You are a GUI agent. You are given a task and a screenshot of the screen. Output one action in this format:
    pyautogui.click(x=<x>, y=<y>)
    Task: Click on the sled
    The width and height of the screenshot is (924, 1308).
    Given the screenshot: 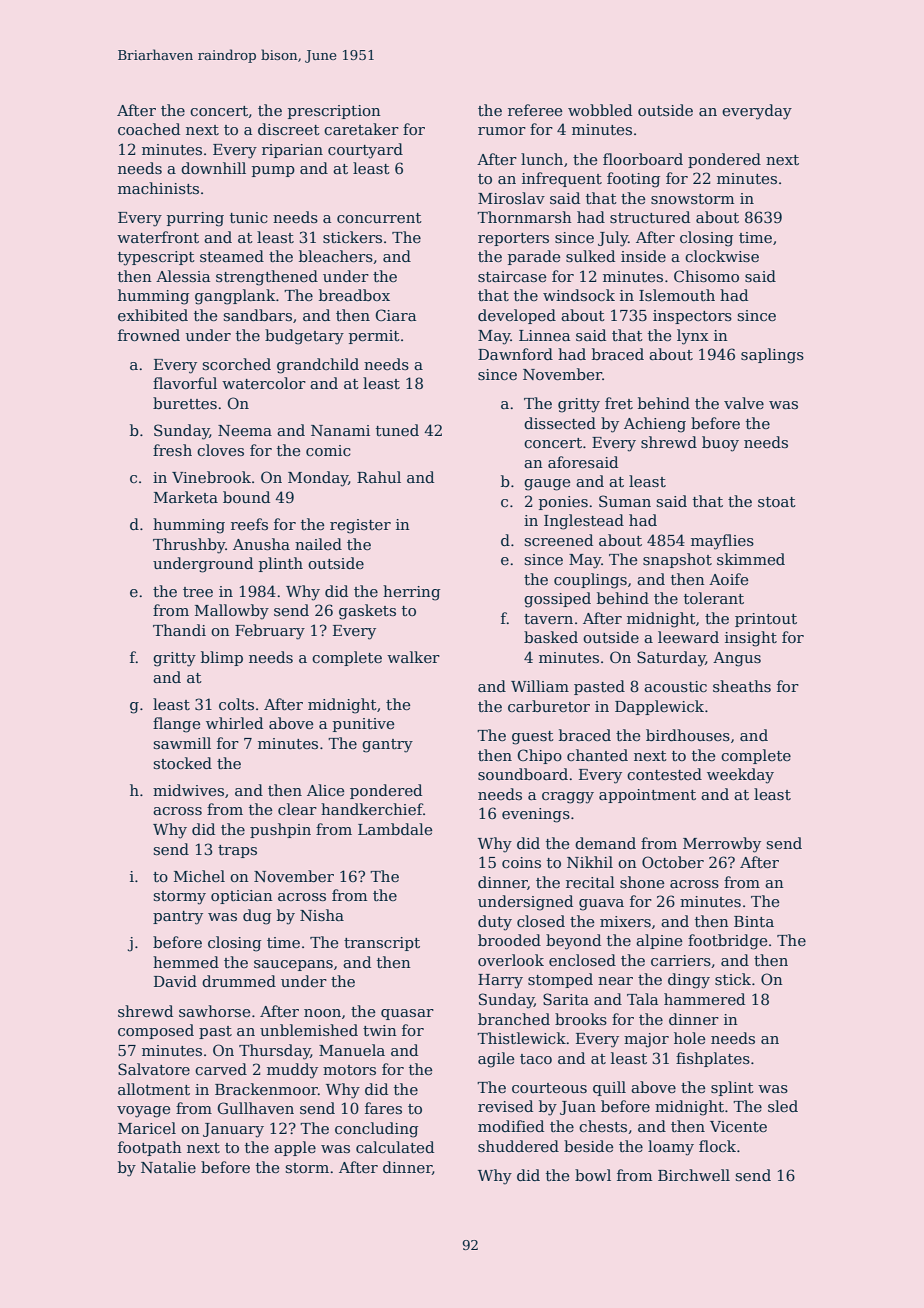 What is the action you would take?
    pyautogui.click(x=783, y=1106)
